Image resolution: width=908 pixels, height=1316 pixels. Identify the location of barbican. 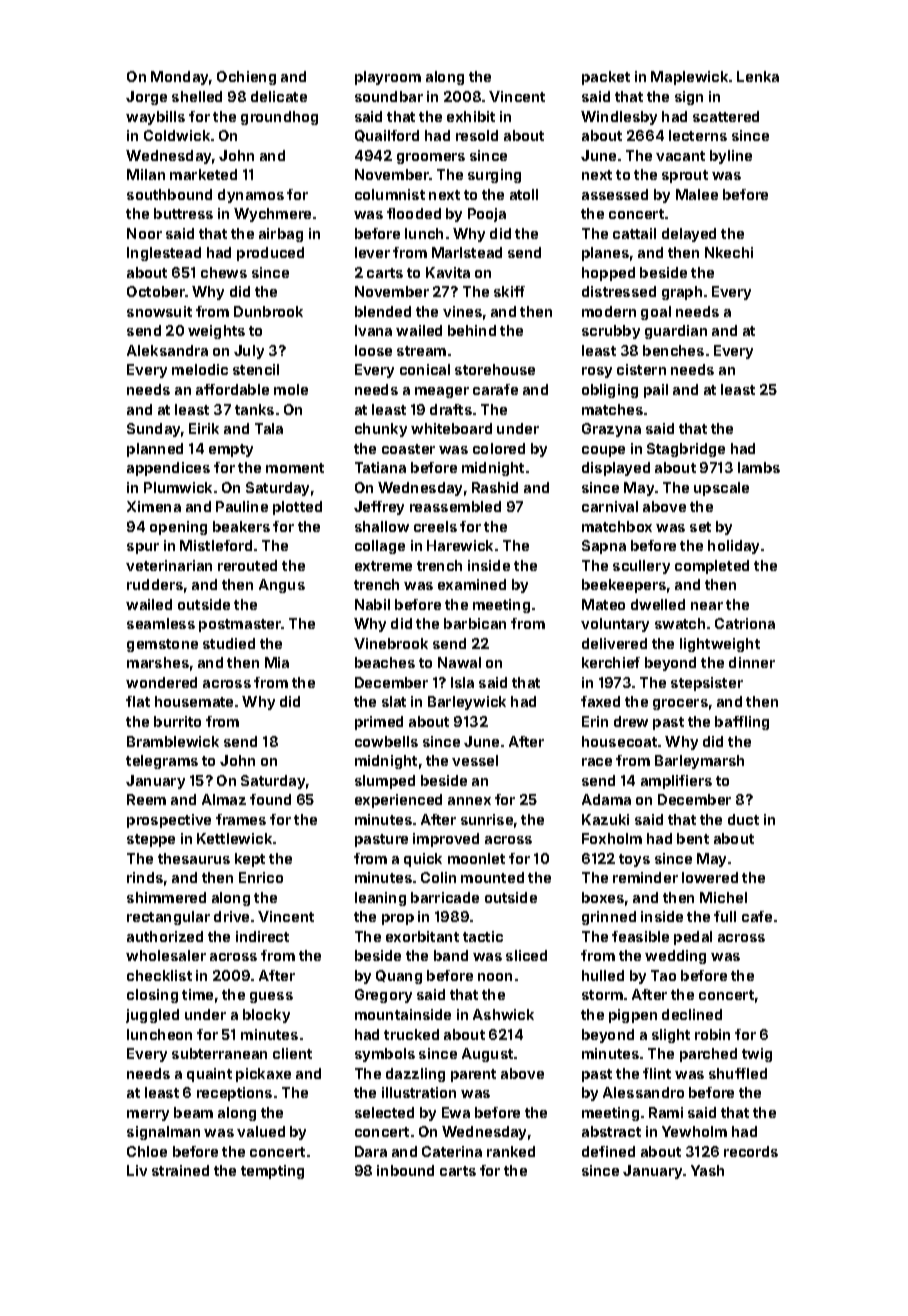
(475, 623).
